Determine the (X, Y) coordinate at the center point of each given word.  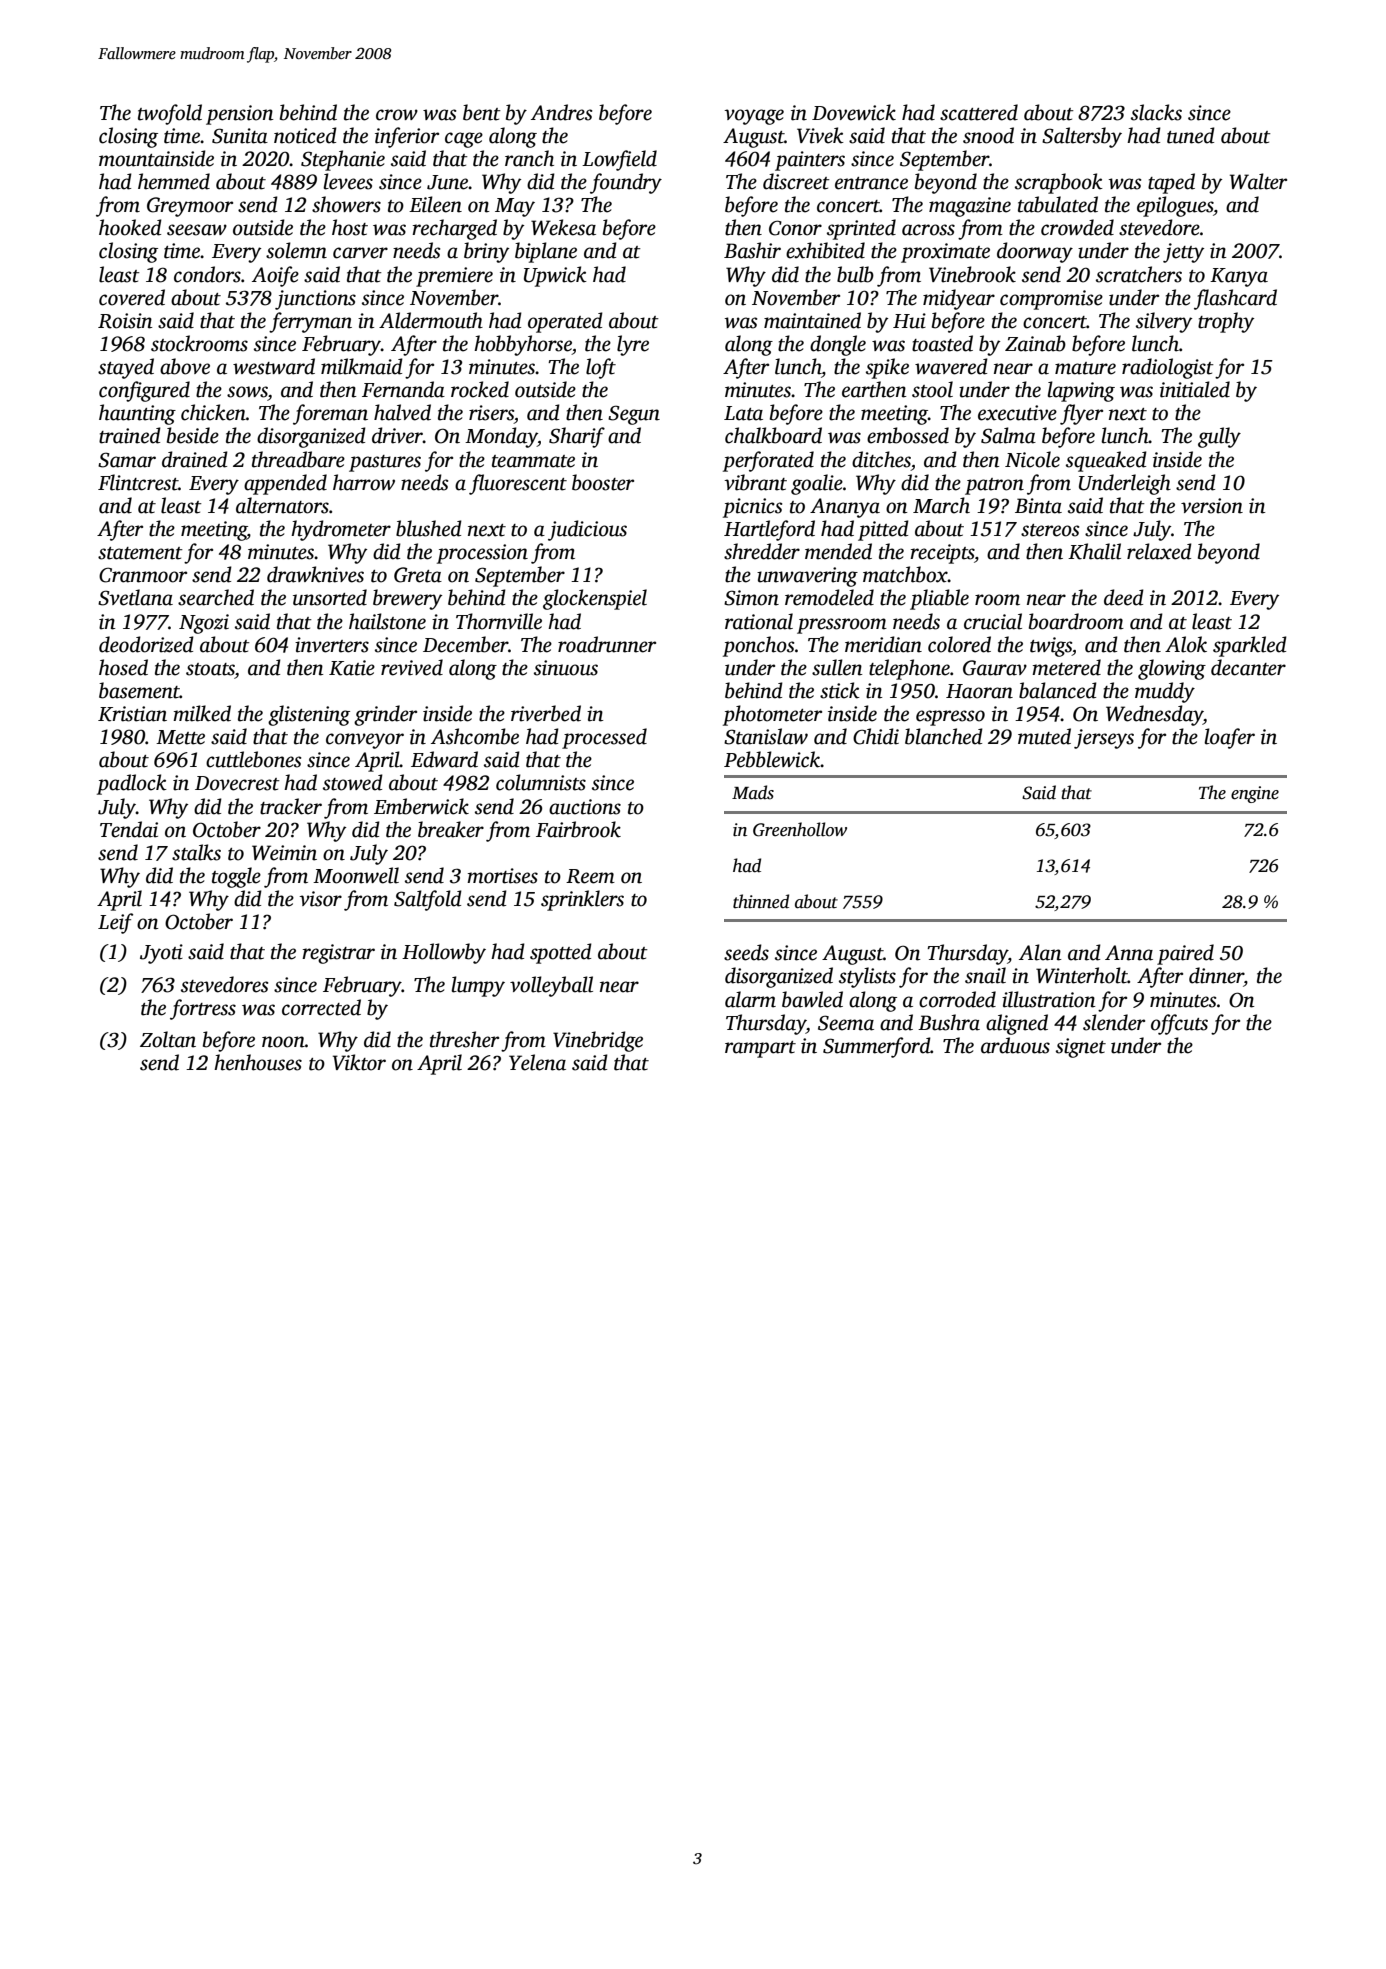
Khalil (1094, 551)
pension (240, 115)
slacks (1156, 112)
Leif (115, 923)
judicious (587, 530)
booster (603, 482)
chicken (213, 412)
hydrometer (341, 530)
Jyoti (161, 954)
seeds (746, 952)
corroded (957, 999)
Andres (561, 112)
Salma (1008, 435)
